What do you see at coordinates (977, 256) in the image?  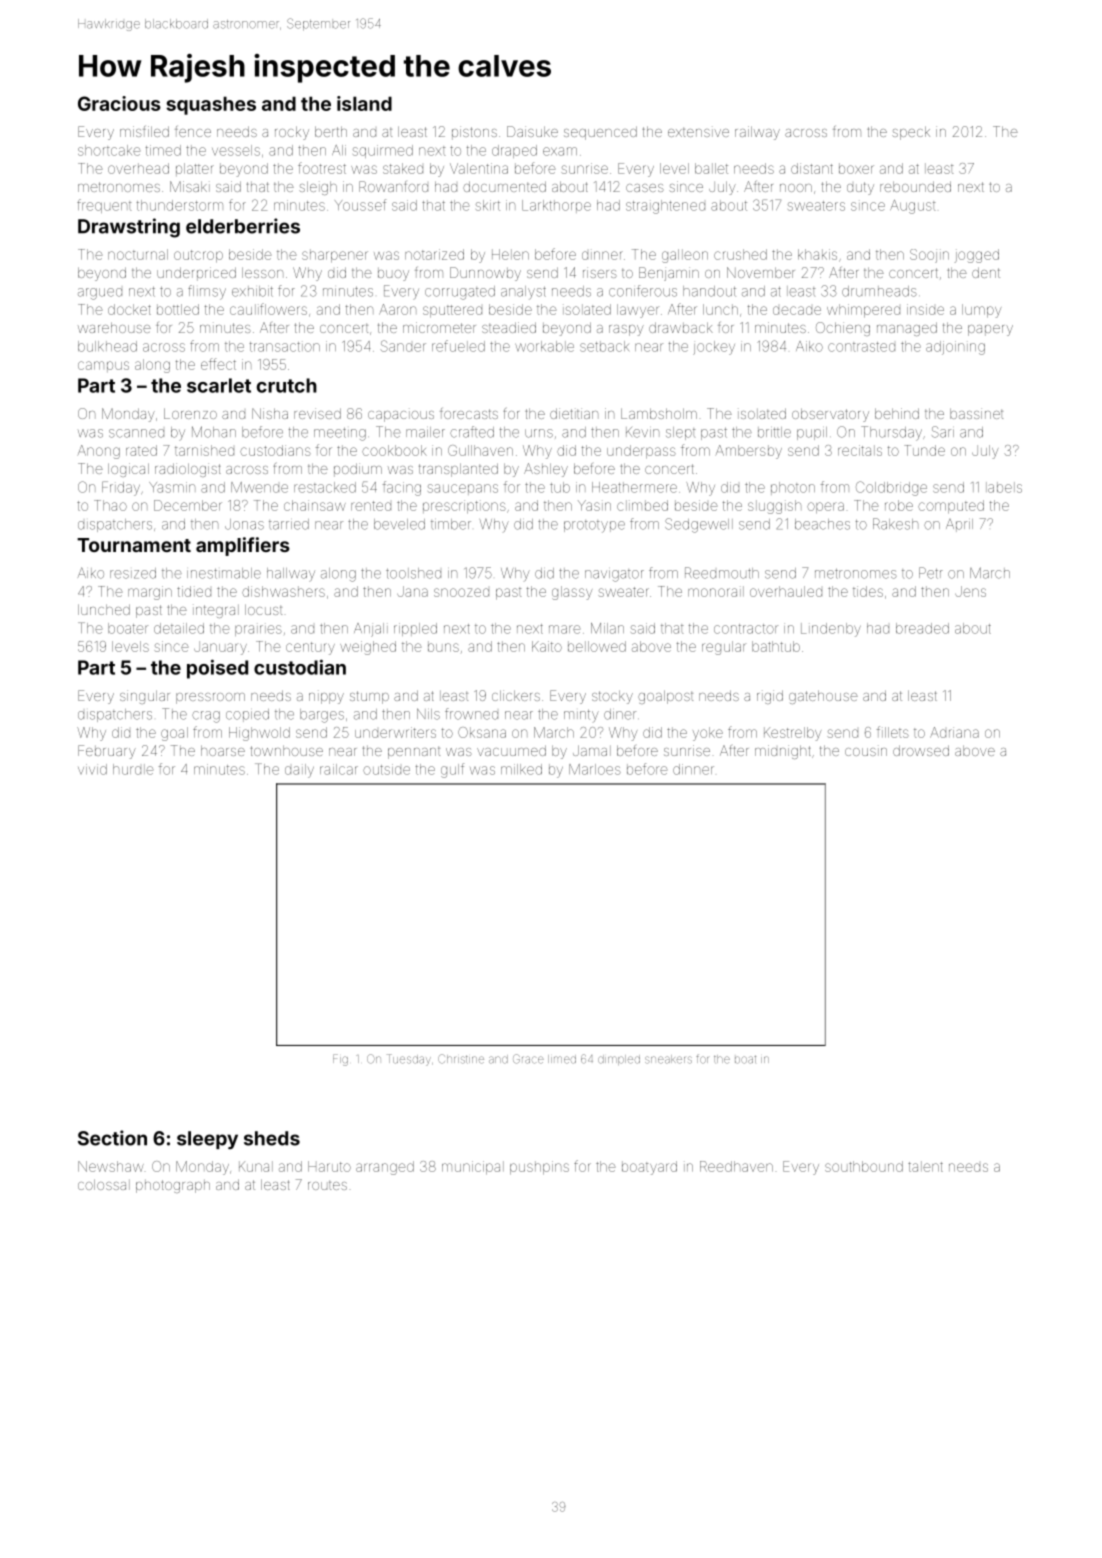 I see `jogged` at bounding box center [977, 256].
